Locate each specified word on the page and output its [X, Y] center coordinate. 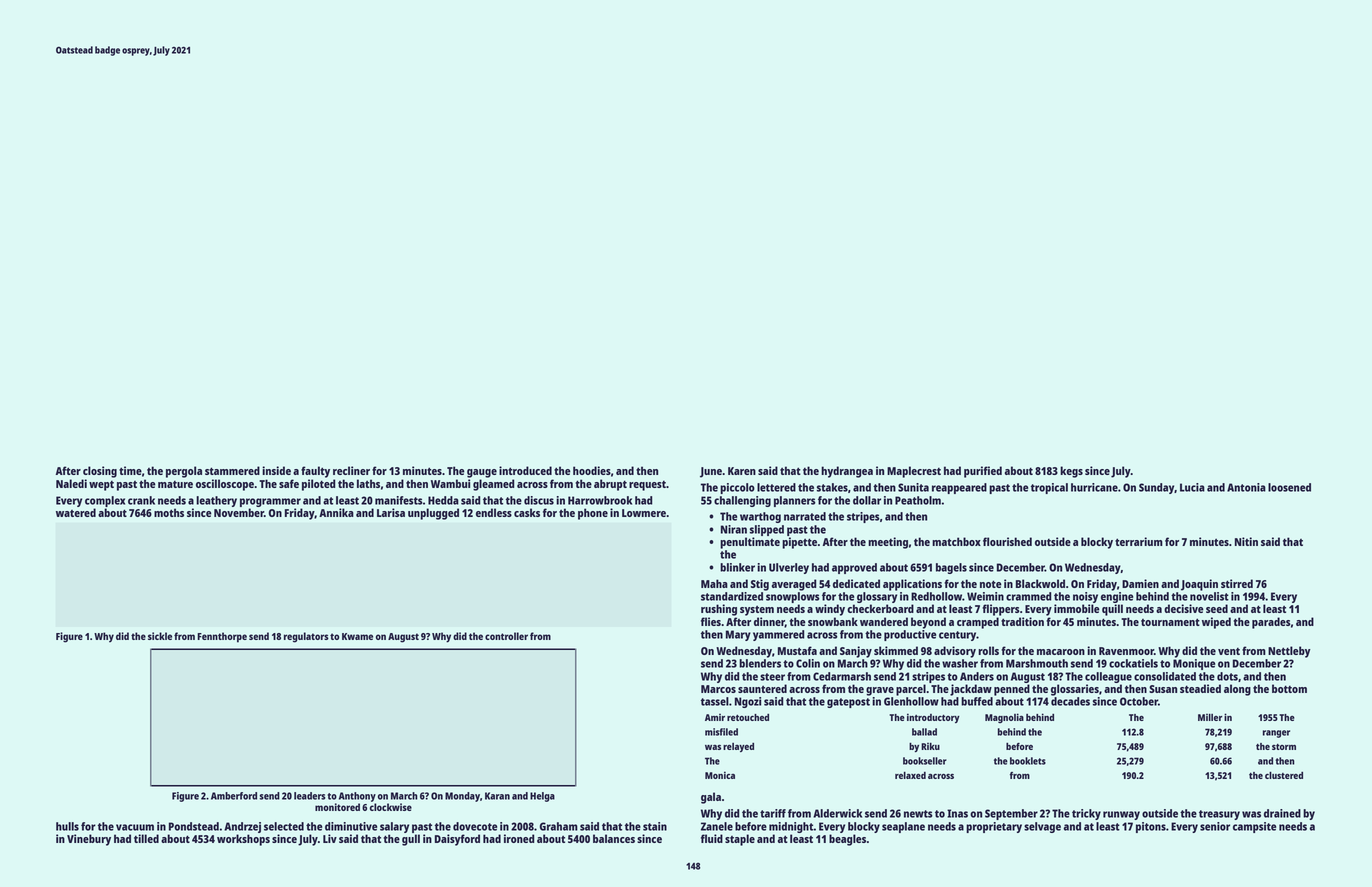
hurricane [1094, 487]
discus [539, 500]
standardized [732, 596]
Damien [1140, 583]
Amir [715, 717]
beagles [848, 840]
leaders [309, 796]
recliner [351, 470]
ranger [1276, 734]
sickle [160, 636]
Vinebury [89, 840]
